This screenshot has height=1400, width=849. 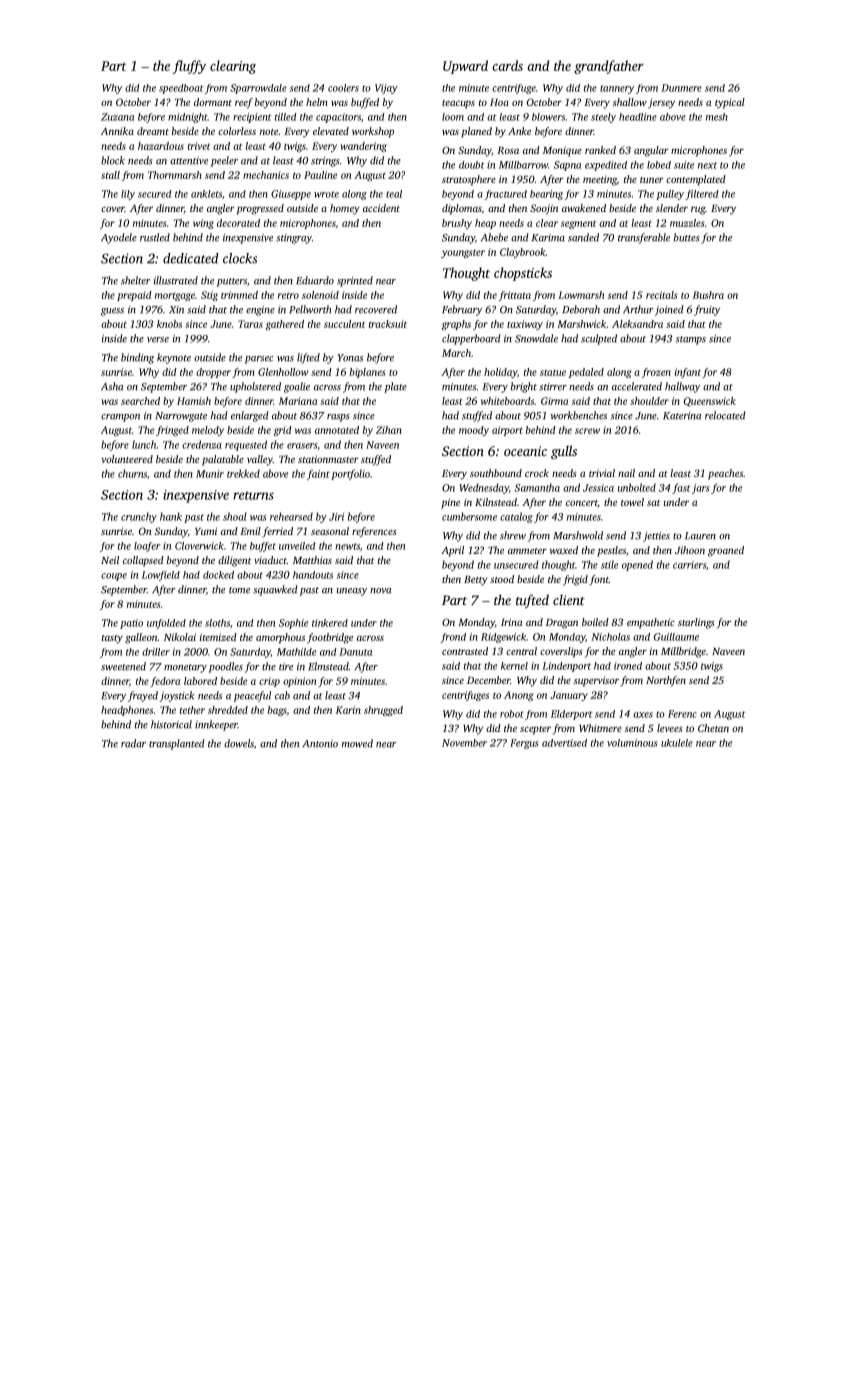 What do you see at coordinates (336, 517) in the screenshot?
I see `Jiri` at bounding box center [336, 517].
